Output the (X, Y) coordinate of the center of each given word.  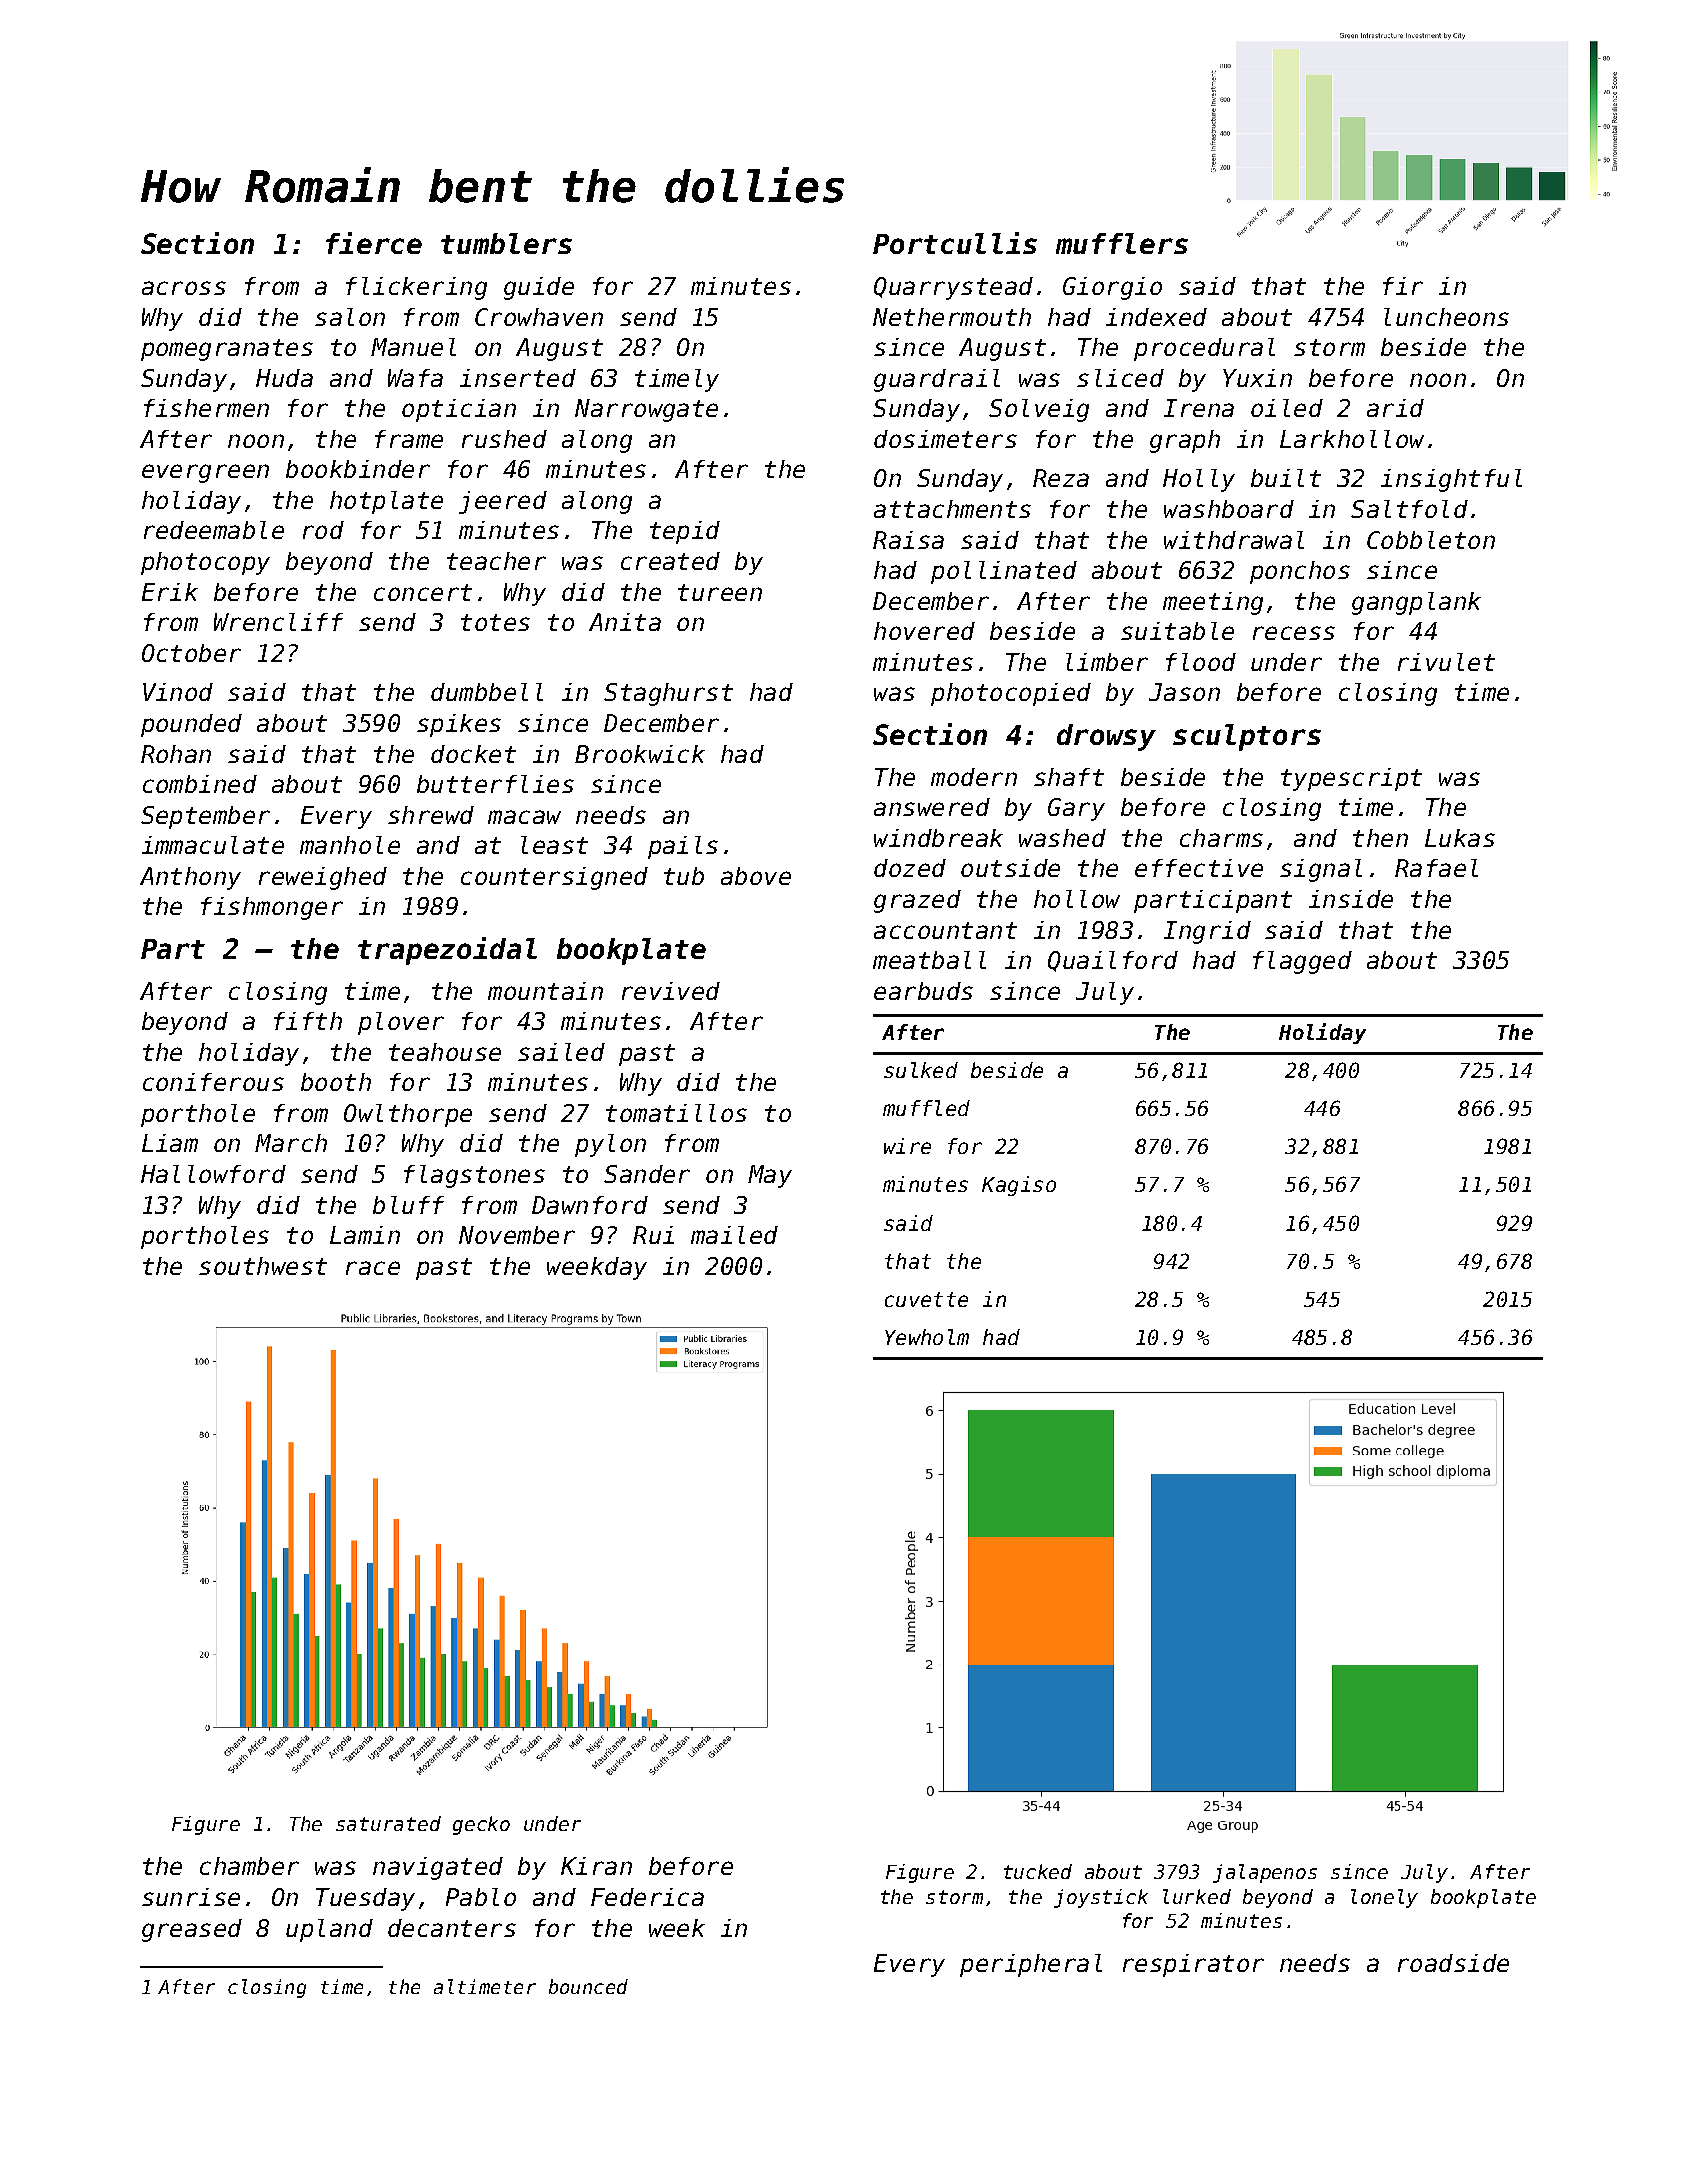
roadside (1453, 1963)
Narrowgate (646, 410)
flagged (1302, 962)
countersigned (554, 878)
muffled (926, 1108)
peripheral (1031, 1965)
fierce (374, 243)
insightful (1451, 480)
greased (192, 1930)
